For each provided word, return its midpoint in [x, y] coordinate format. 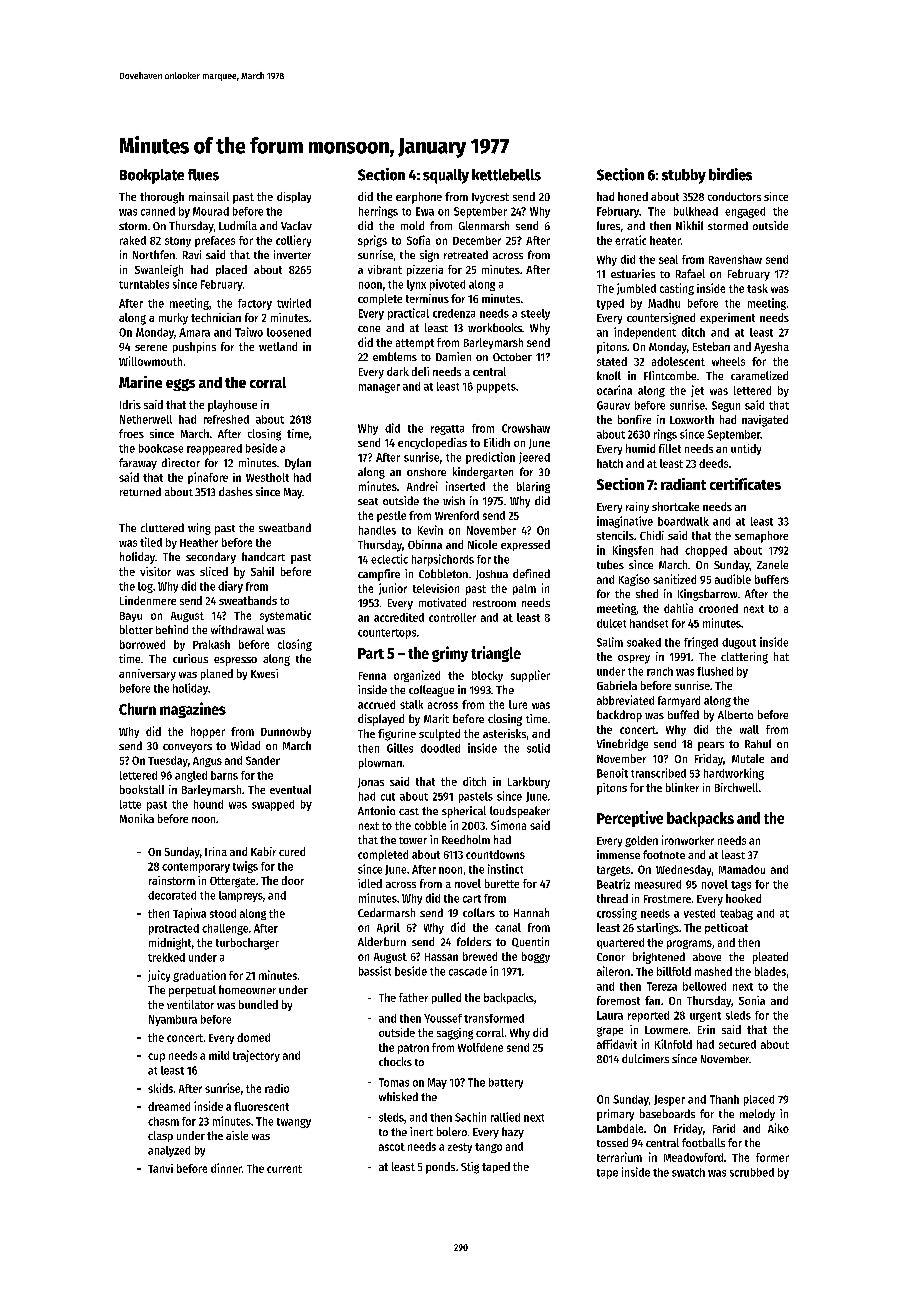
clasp [160, 1136]
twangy [294, 1123]
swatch [688, 1172]
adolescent [678, 361]
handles [377, 530]
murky [173, 319]
